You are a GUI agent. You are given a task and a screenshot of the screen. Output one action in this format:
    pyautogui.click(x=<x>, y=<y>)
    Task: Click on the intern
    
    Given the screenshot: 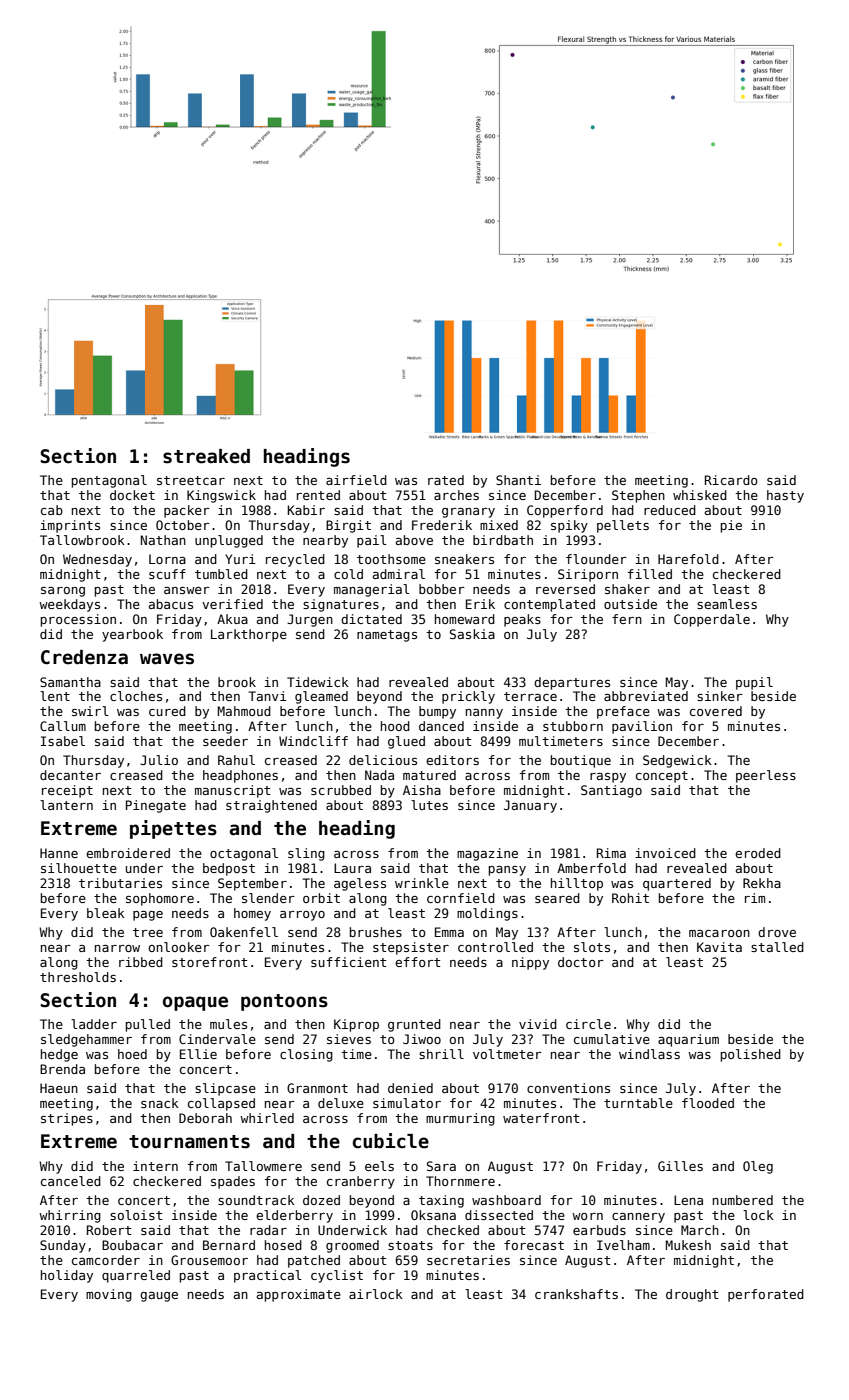 What is the action you would take?
    pyautogui.click(x=155, y=1166)
